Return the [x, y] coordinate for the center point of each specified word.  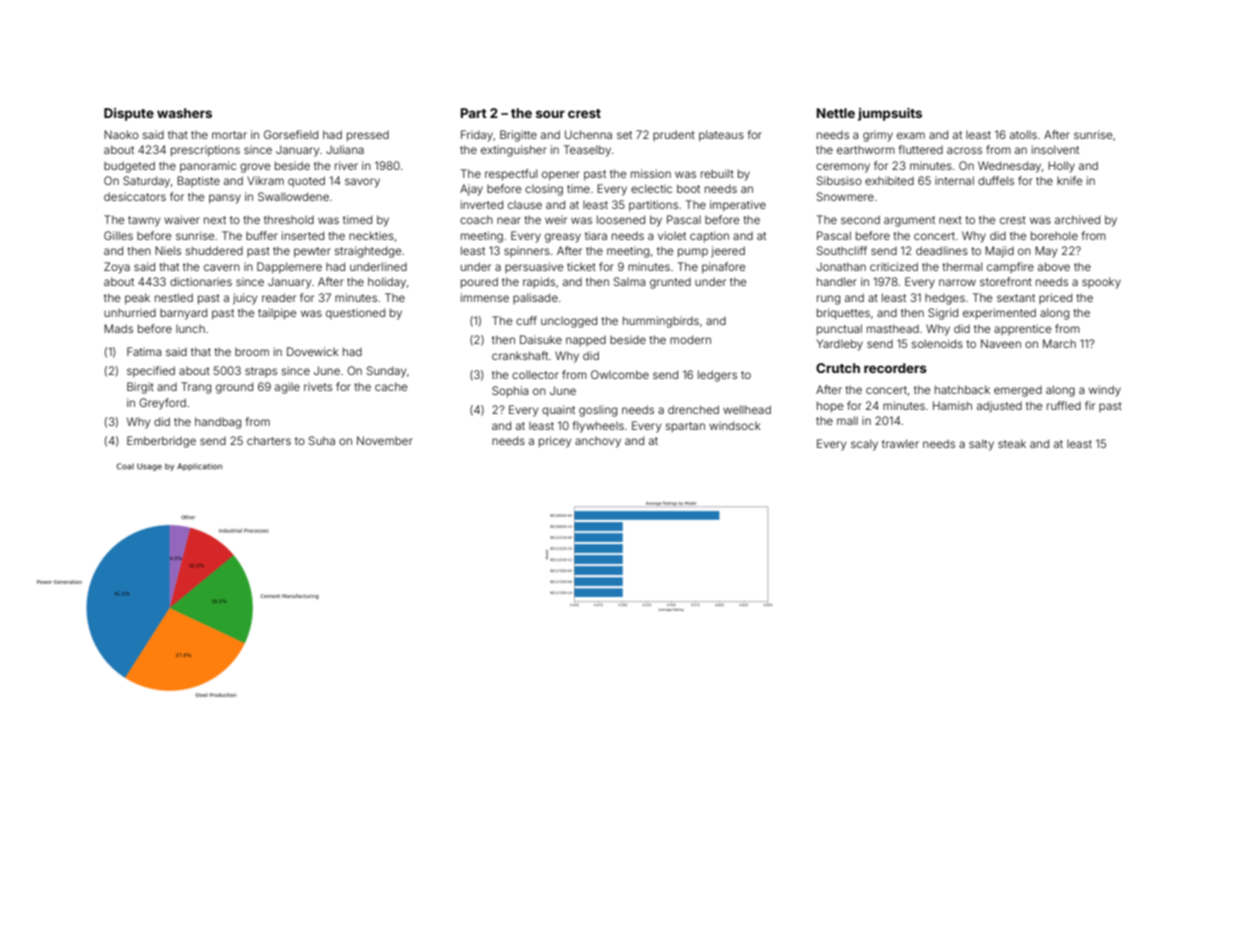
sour [550, 114]
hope [830, 407]
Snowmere [845, 196]
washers [184, 113]
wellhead [747, 409]
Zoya [117, 268]
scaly [864, 445]
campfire [1010, 267]
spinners [527, 251]
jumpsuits [890, 114]
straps [261, 372]
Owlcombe [620, 374]
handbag [218, 423]
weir [556, 219]
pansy [225, 199]
